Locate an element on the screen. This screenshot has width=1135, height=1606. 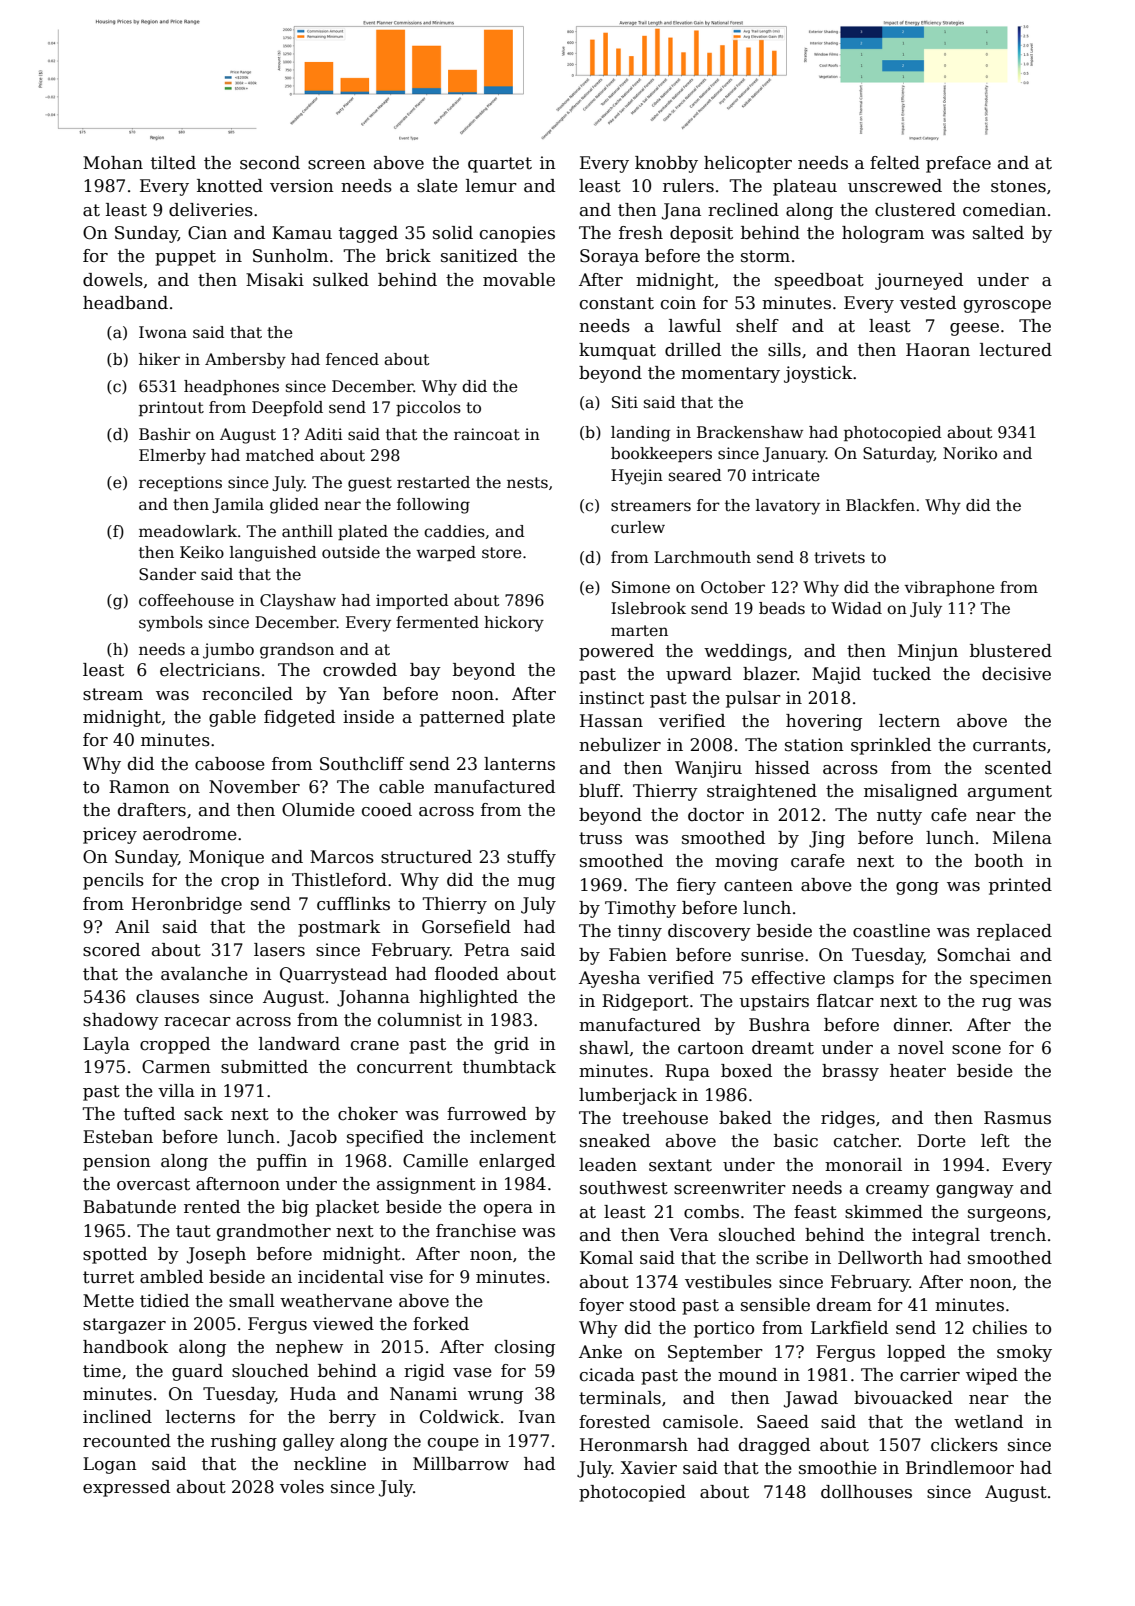
stones is located at coordinates (1018, 186).
